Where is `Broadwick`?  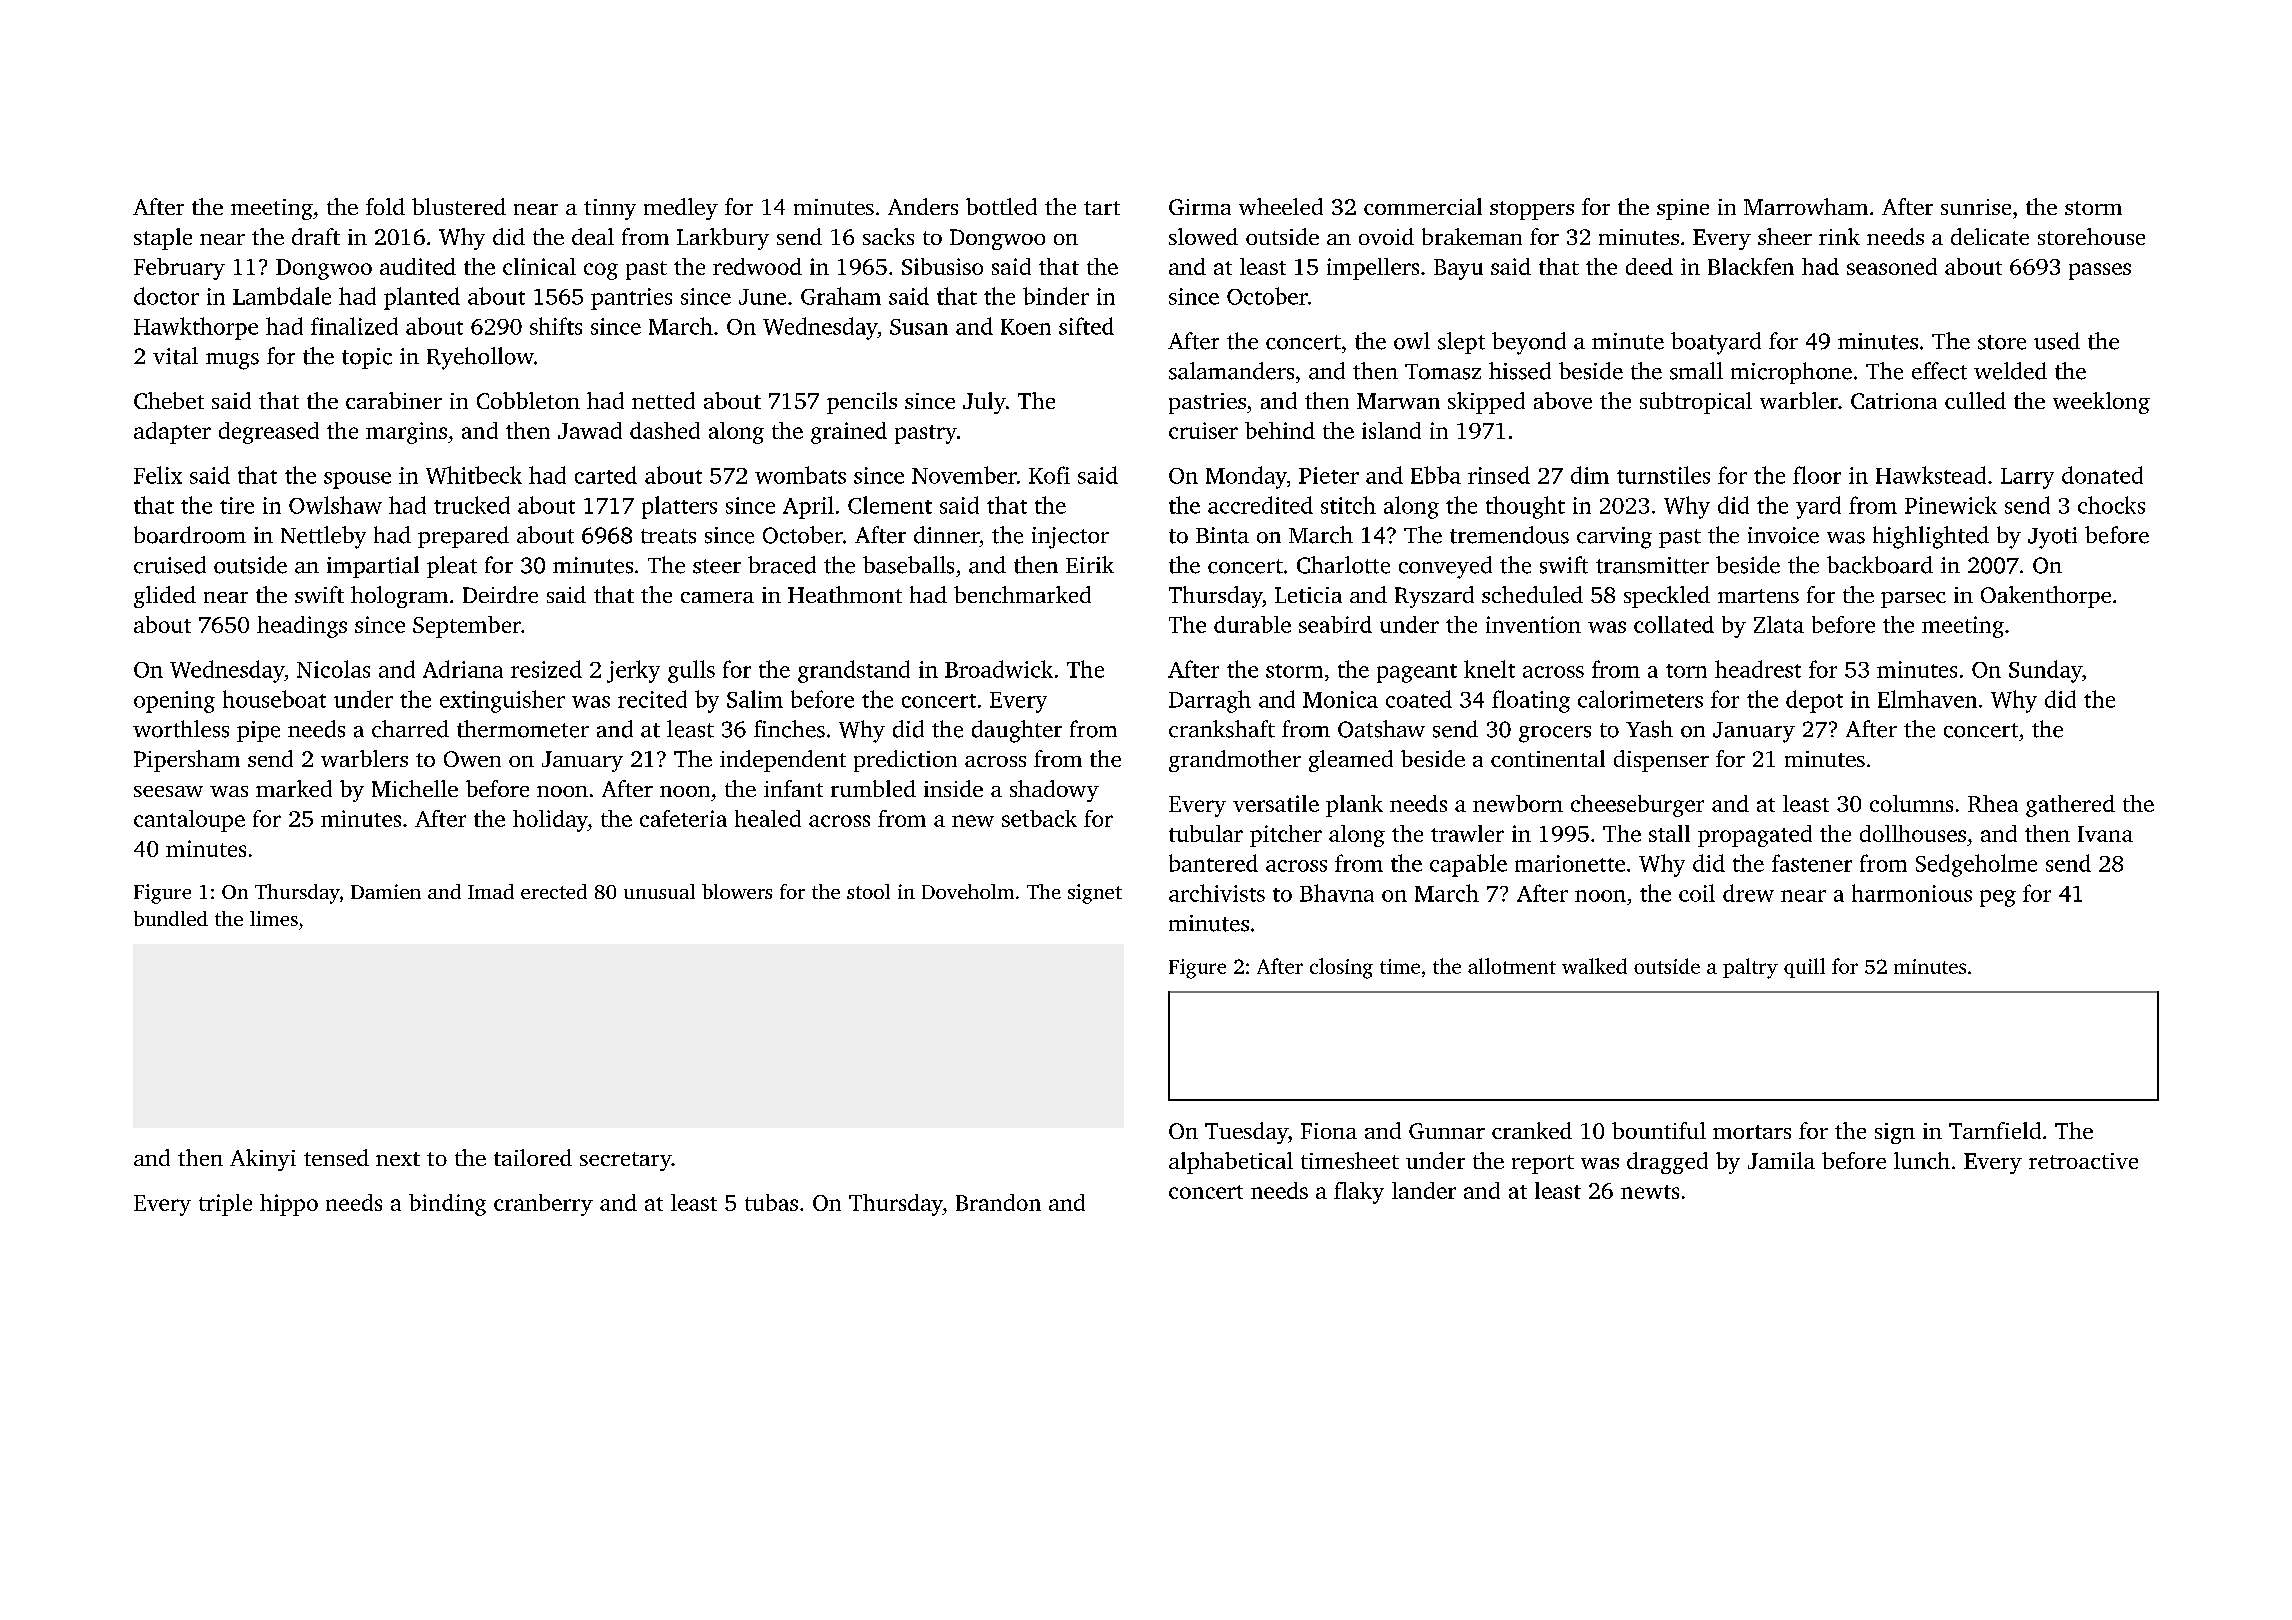 Broadwick is located at coordinates (999, 669).
